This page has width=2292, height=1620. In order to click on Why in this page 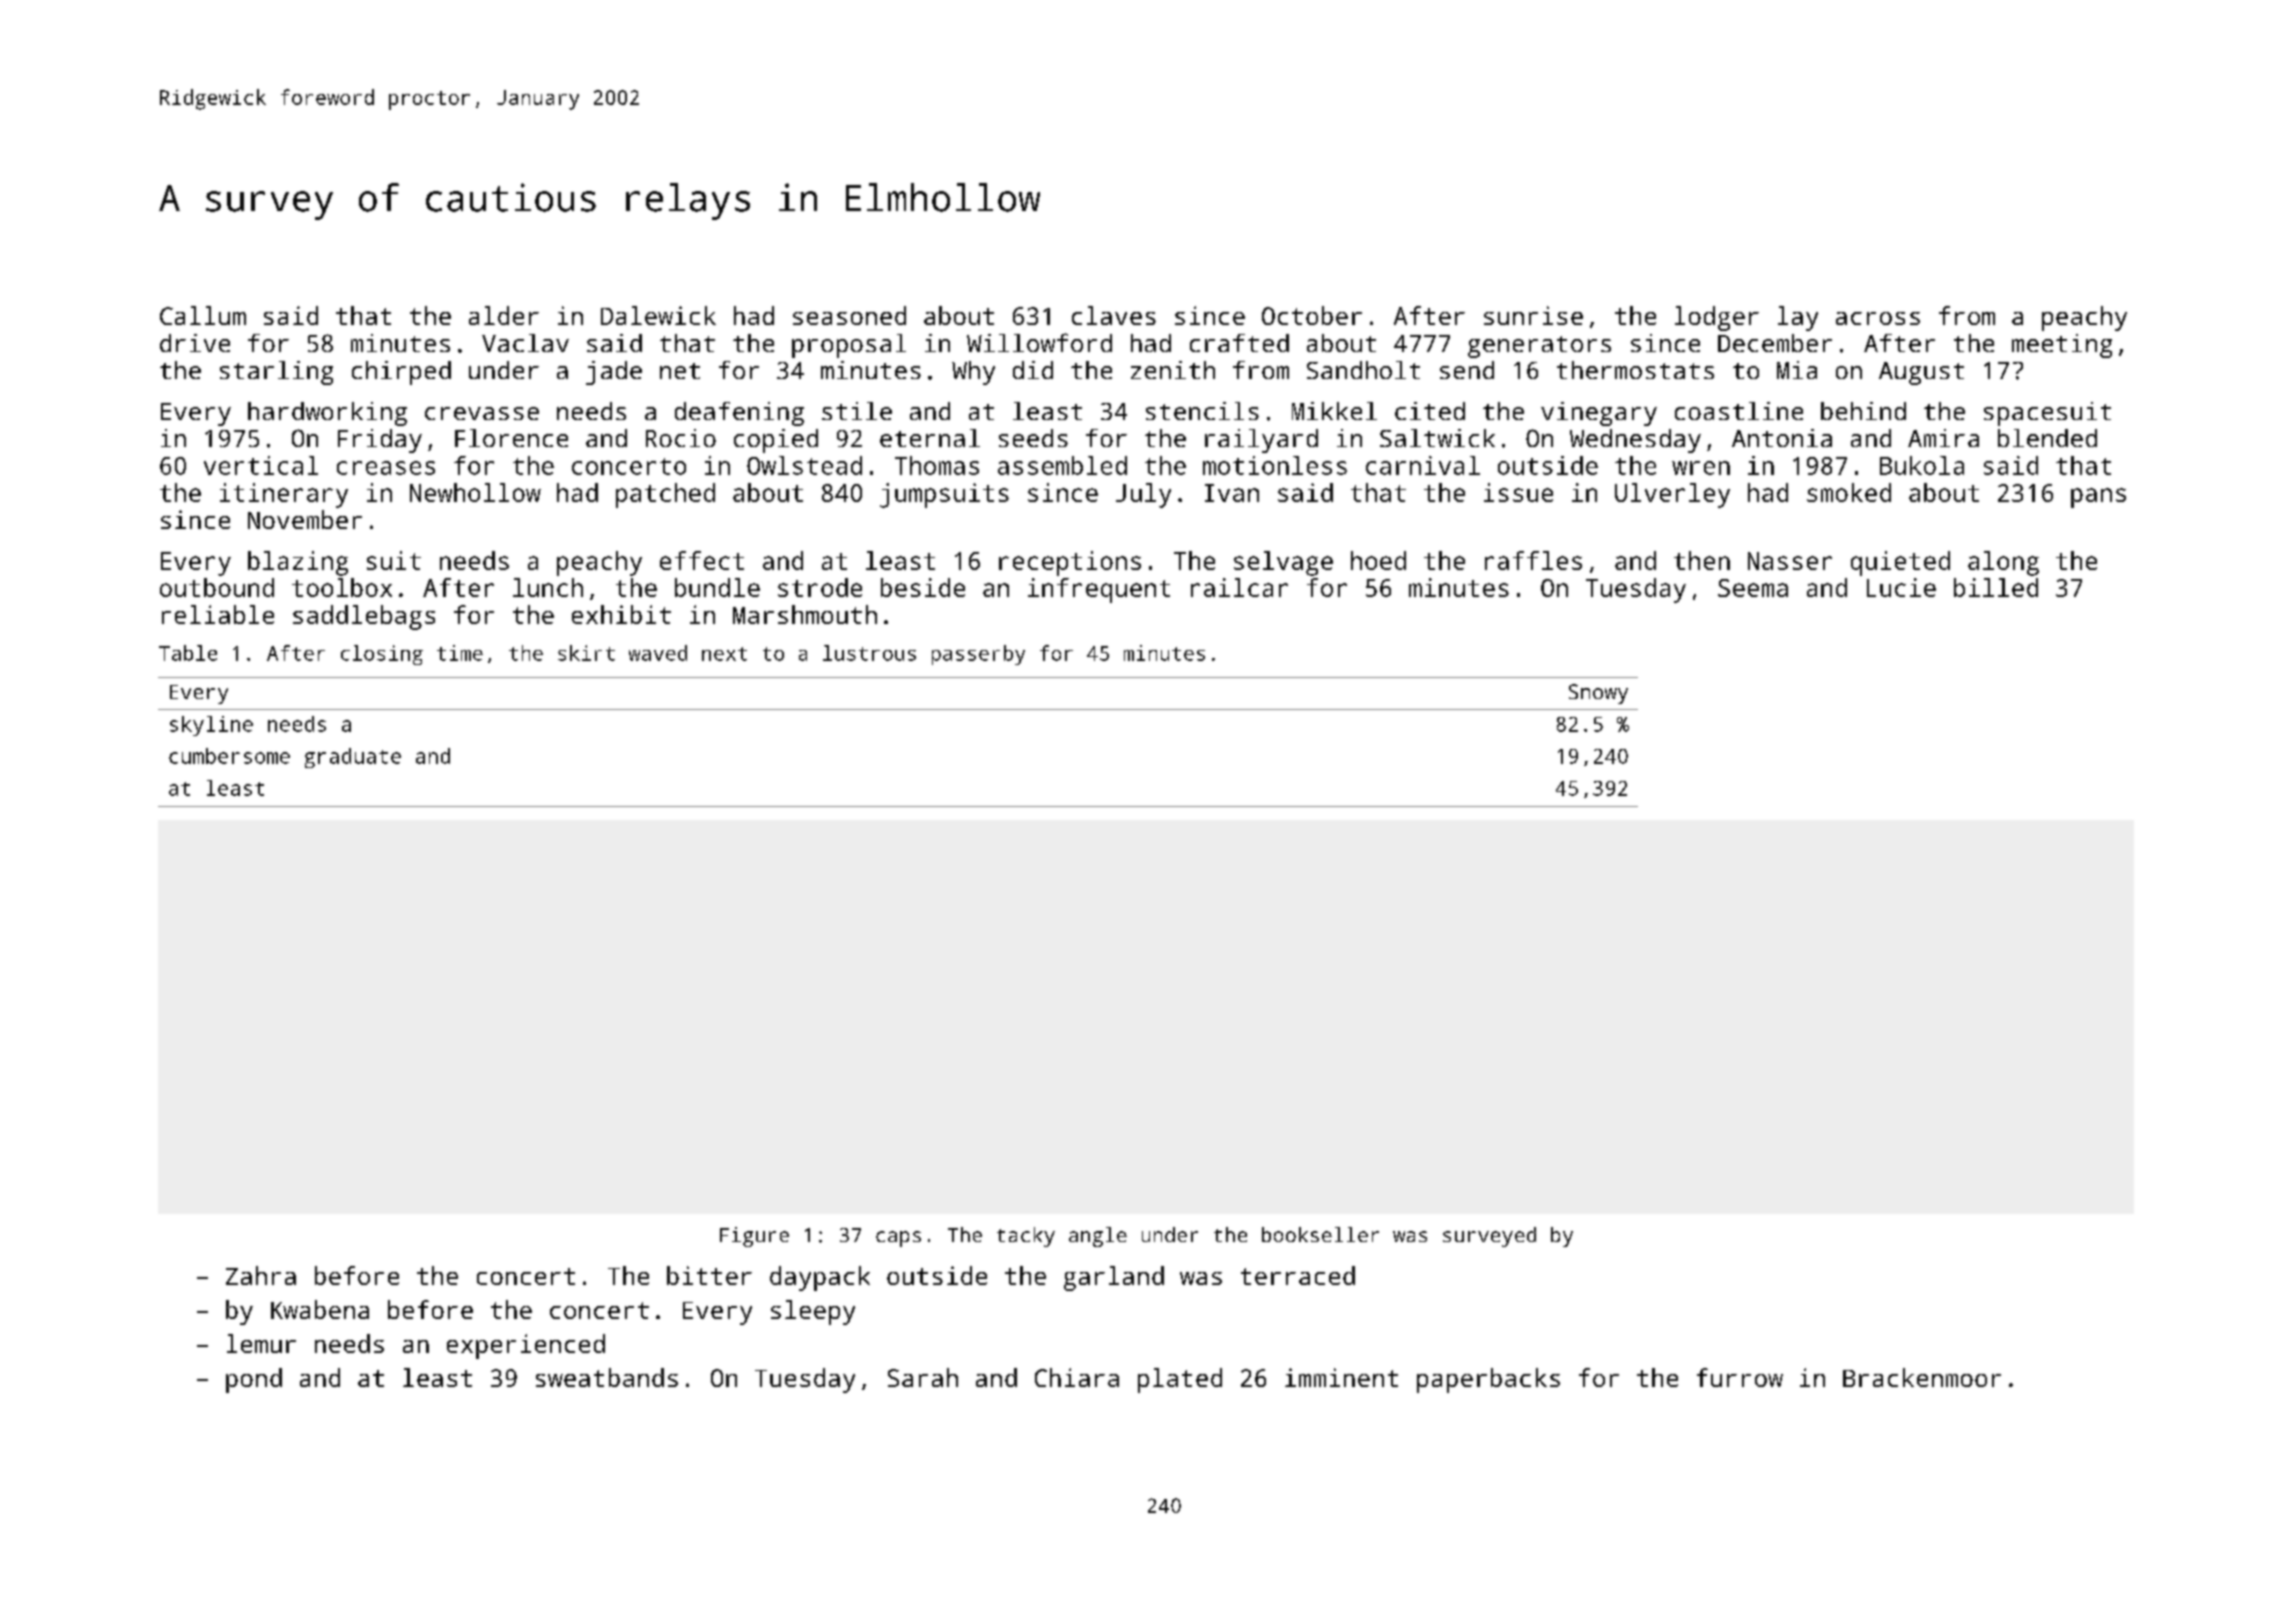, I will do `click(973, 373)`.
